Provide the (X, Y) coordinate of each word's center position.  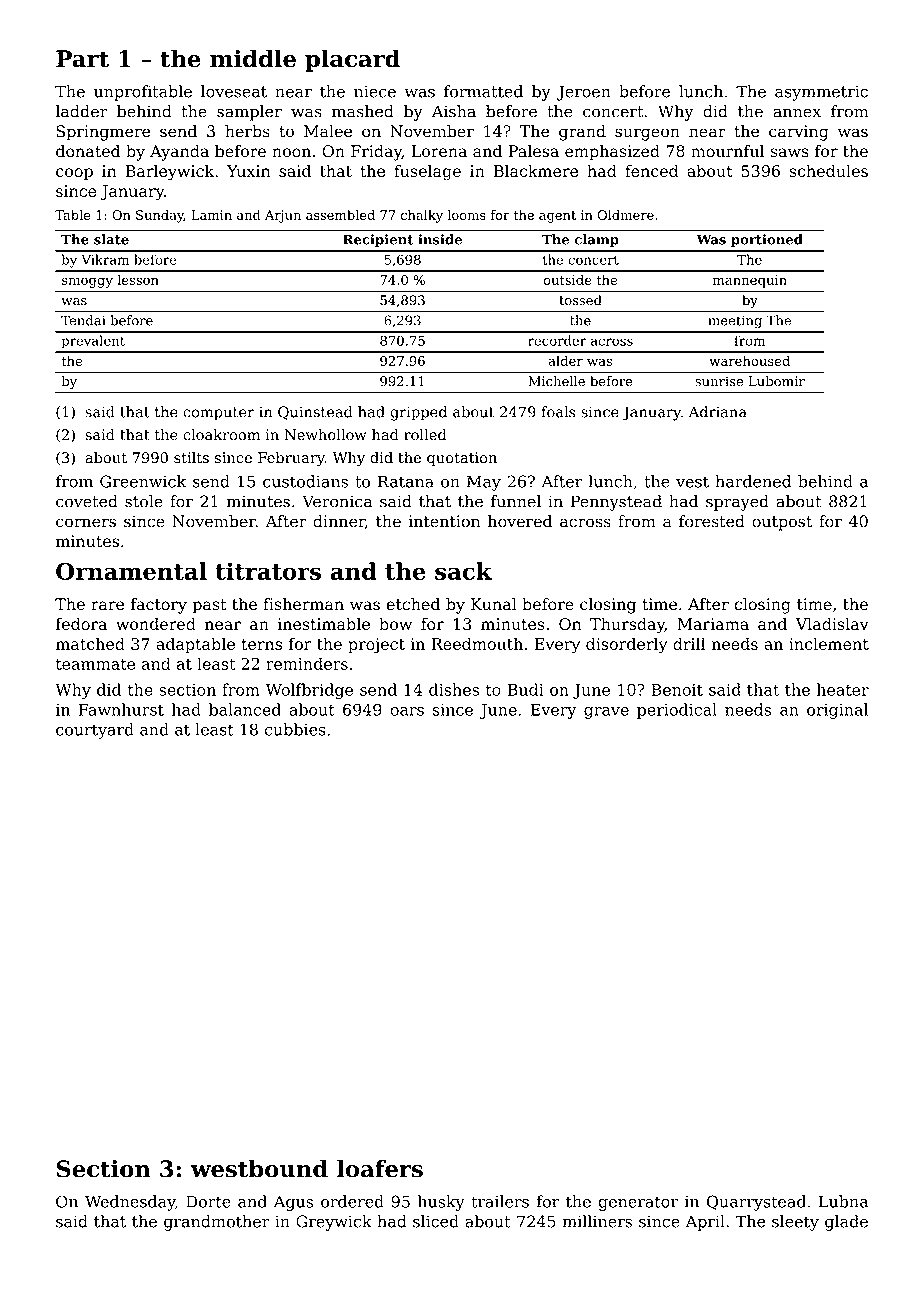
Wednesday (130, 1203)
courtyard (95, 731)
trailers (500, 1201)
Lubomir (777, 381)
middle (253, 58)
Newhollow (326, 435)
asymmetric (821, 93)
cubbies (295, 729)
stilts (191, 458)
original (837, 711)
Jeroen (584, 93)
